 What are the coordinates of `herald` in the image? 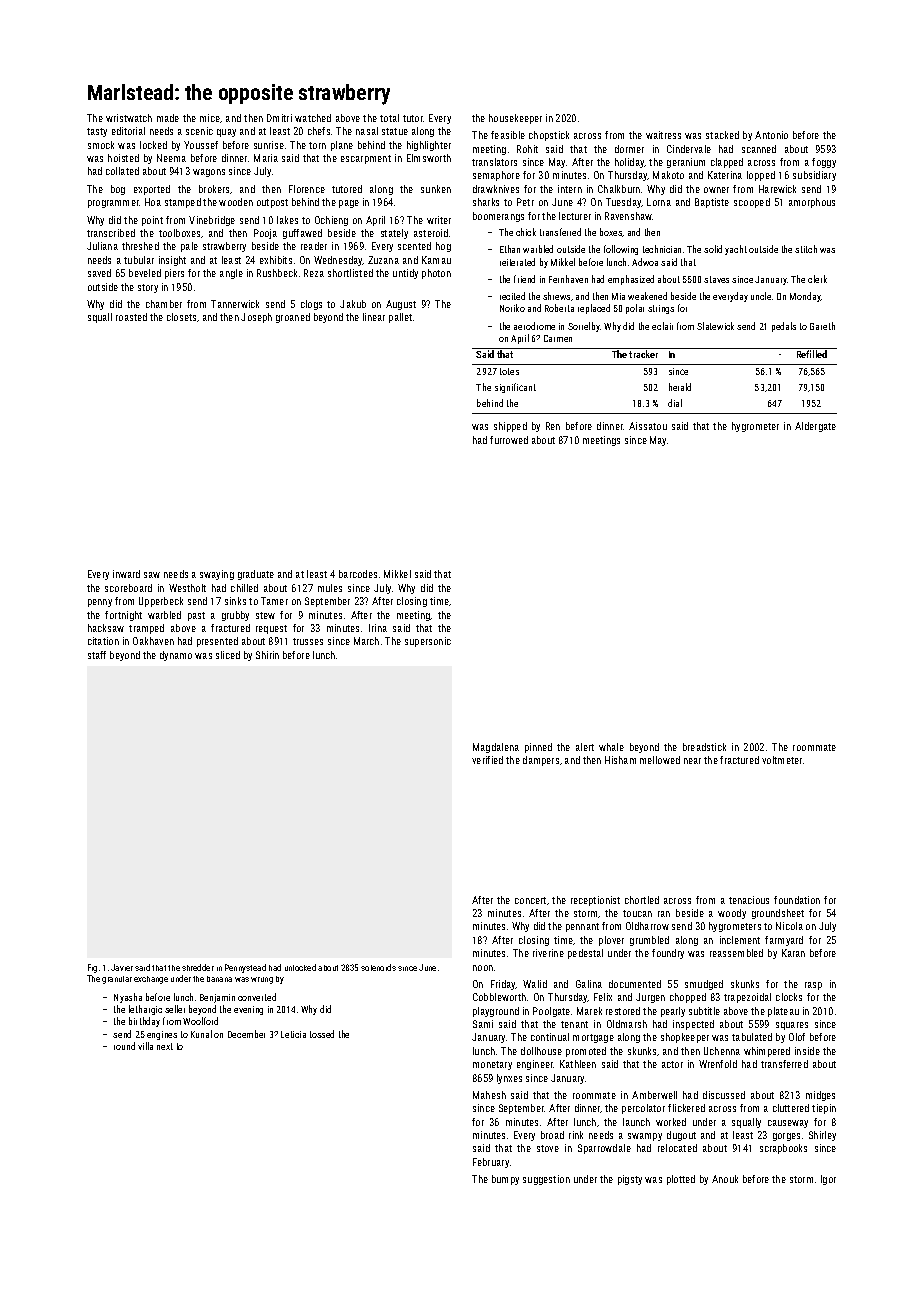 It's located at (680, 387).
